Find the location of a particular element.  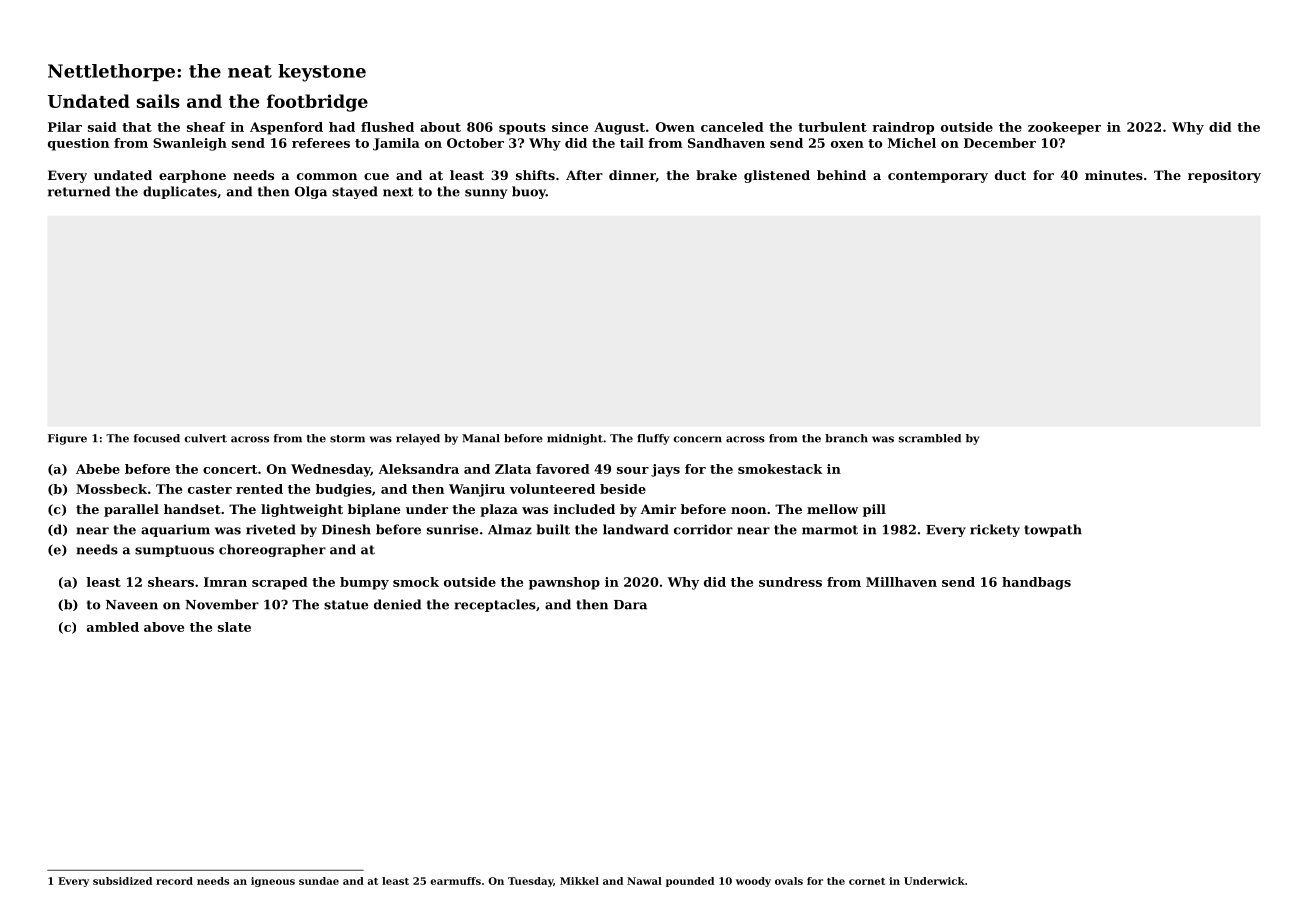

woody is located at coordinates (753, 882).
